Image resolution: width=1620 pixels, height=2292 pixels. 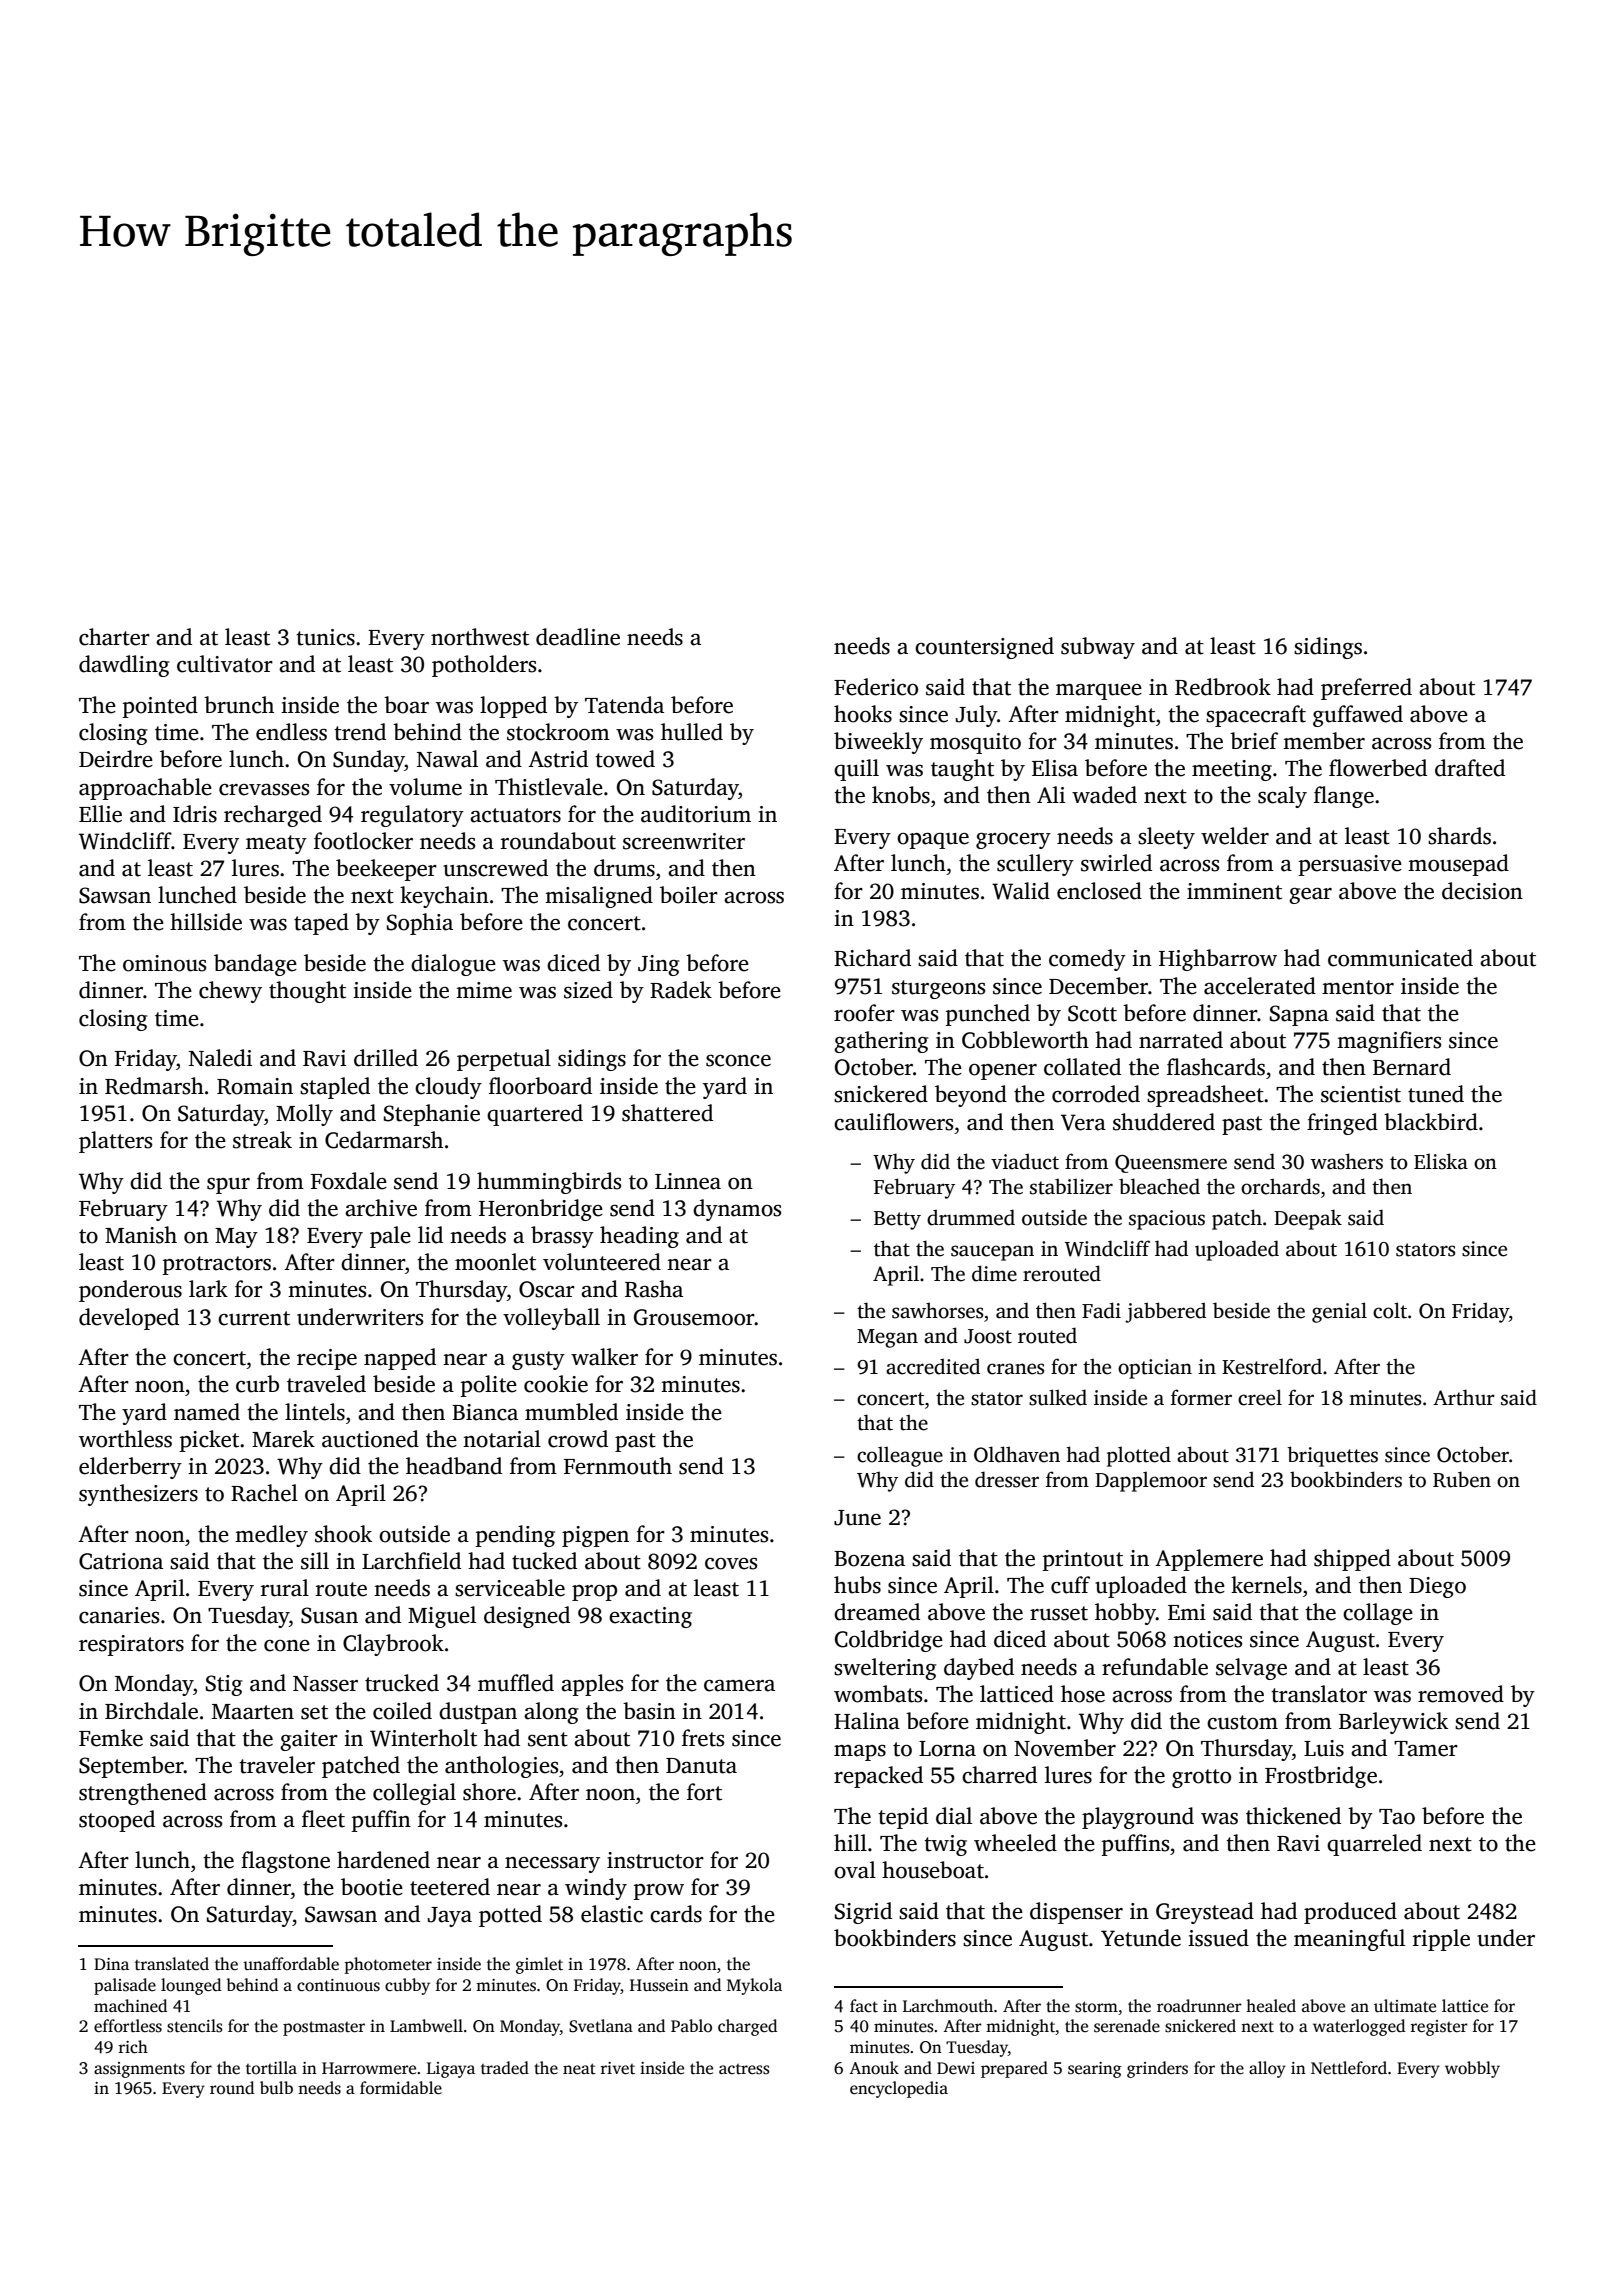 What do you see at coordinates (208, 1289) in the document?
I see `lark` at bounding box center [208, 1289].
